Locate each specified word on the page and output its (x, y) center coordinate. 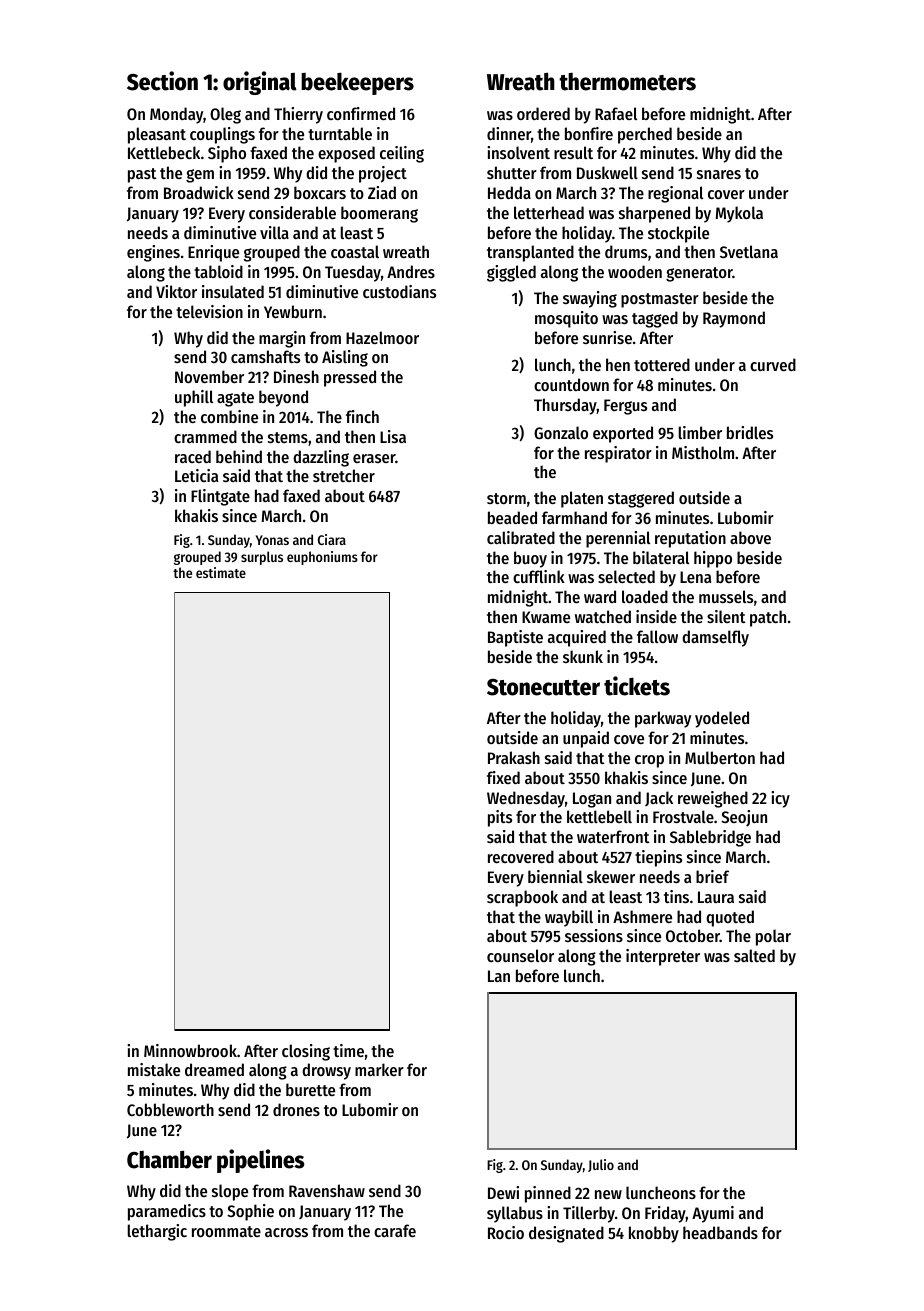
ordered (543, 113)
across (286, 1232)
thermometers (627, 82)
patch (768, 618)
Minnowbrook (190, 1050)
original (260, 83)
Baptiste (515, 638)
